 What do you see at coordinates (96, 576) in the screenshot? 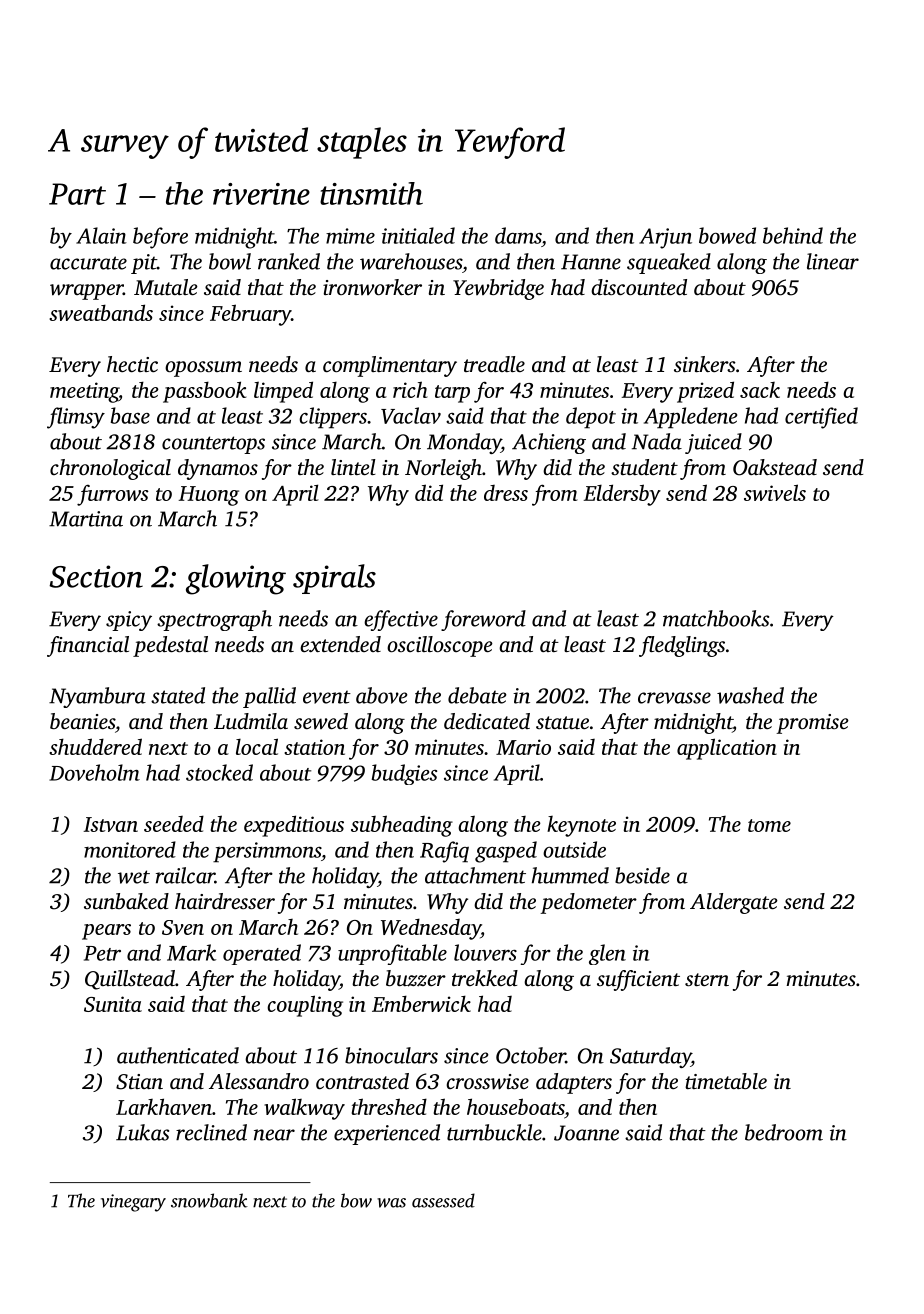
I see `Section` at bounding box center [96, 576].
